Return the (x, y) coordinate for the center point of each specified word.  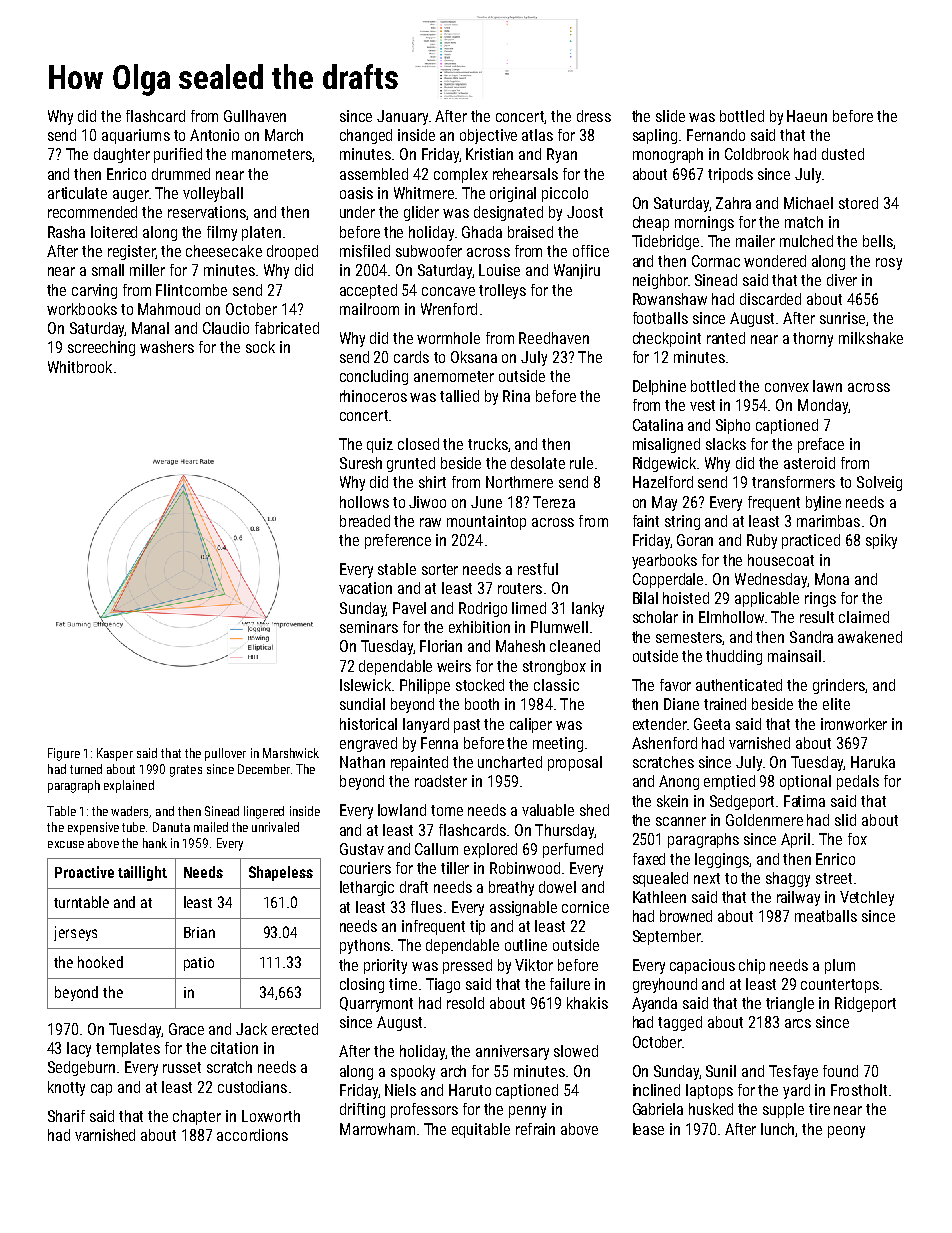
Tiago (443, 985)
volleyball (213, 194)
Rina (516, 396)
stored (858, 203)
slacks (726, 444)
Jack (251, 1029)
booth (482, 704)
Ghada (482, 232)
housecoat (781, 560)
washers (167, 347)
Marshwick (291, 753)
